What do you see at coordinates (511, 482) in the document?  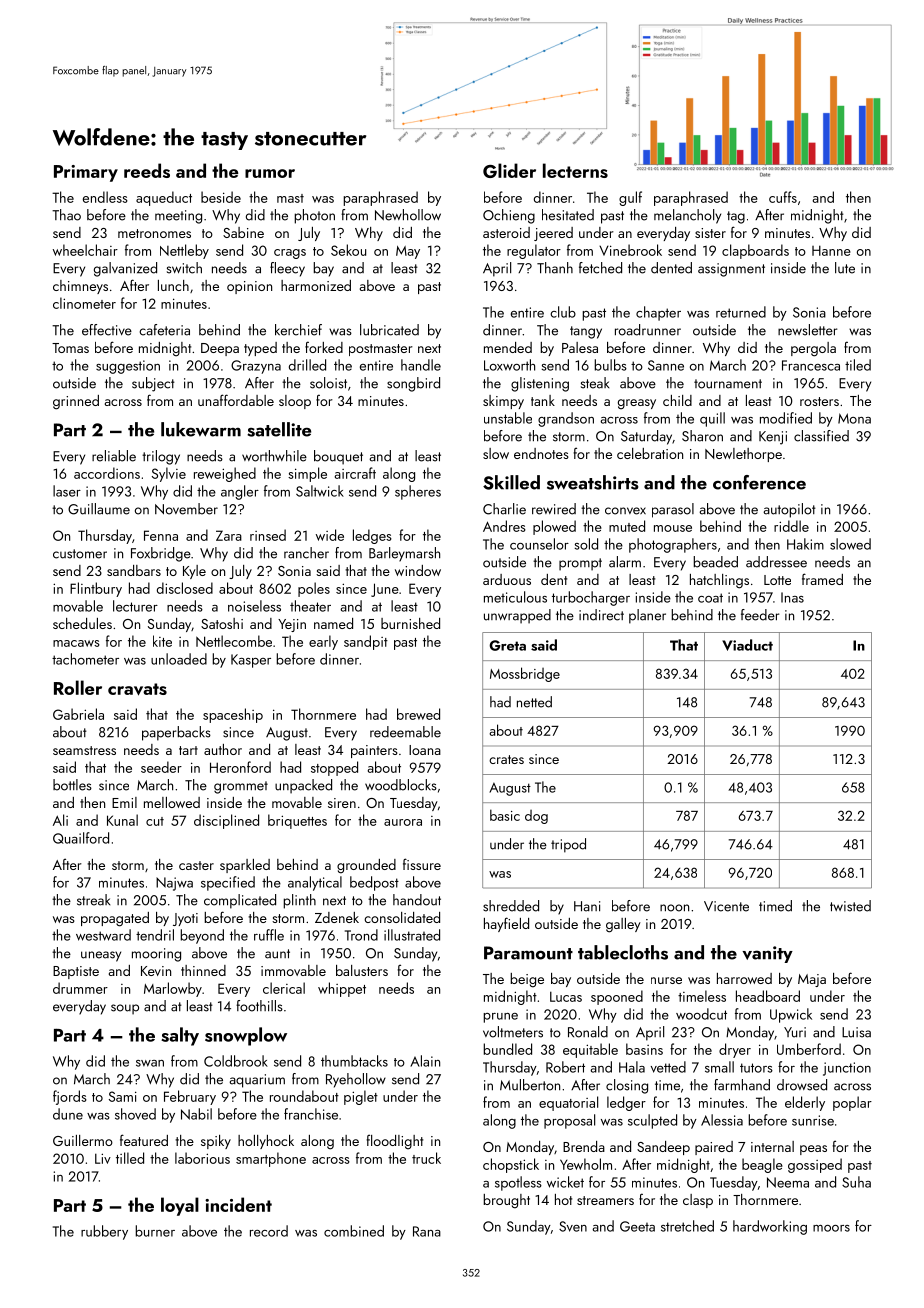 I see `Skilled` at bounding box center [511, 482].
